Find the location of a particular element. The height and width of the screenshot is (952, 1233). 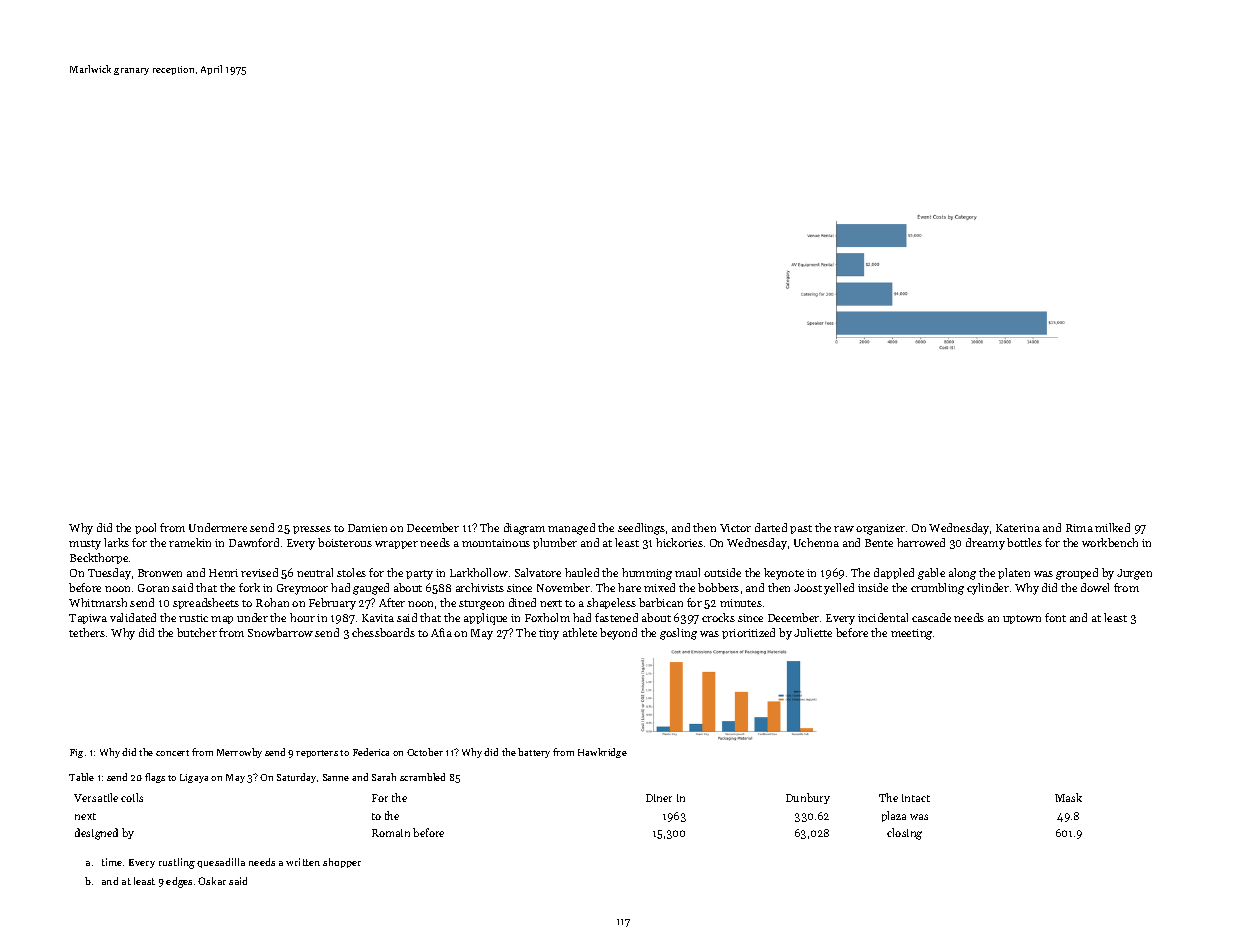

uptown is located at coordinates (1022, 619).
